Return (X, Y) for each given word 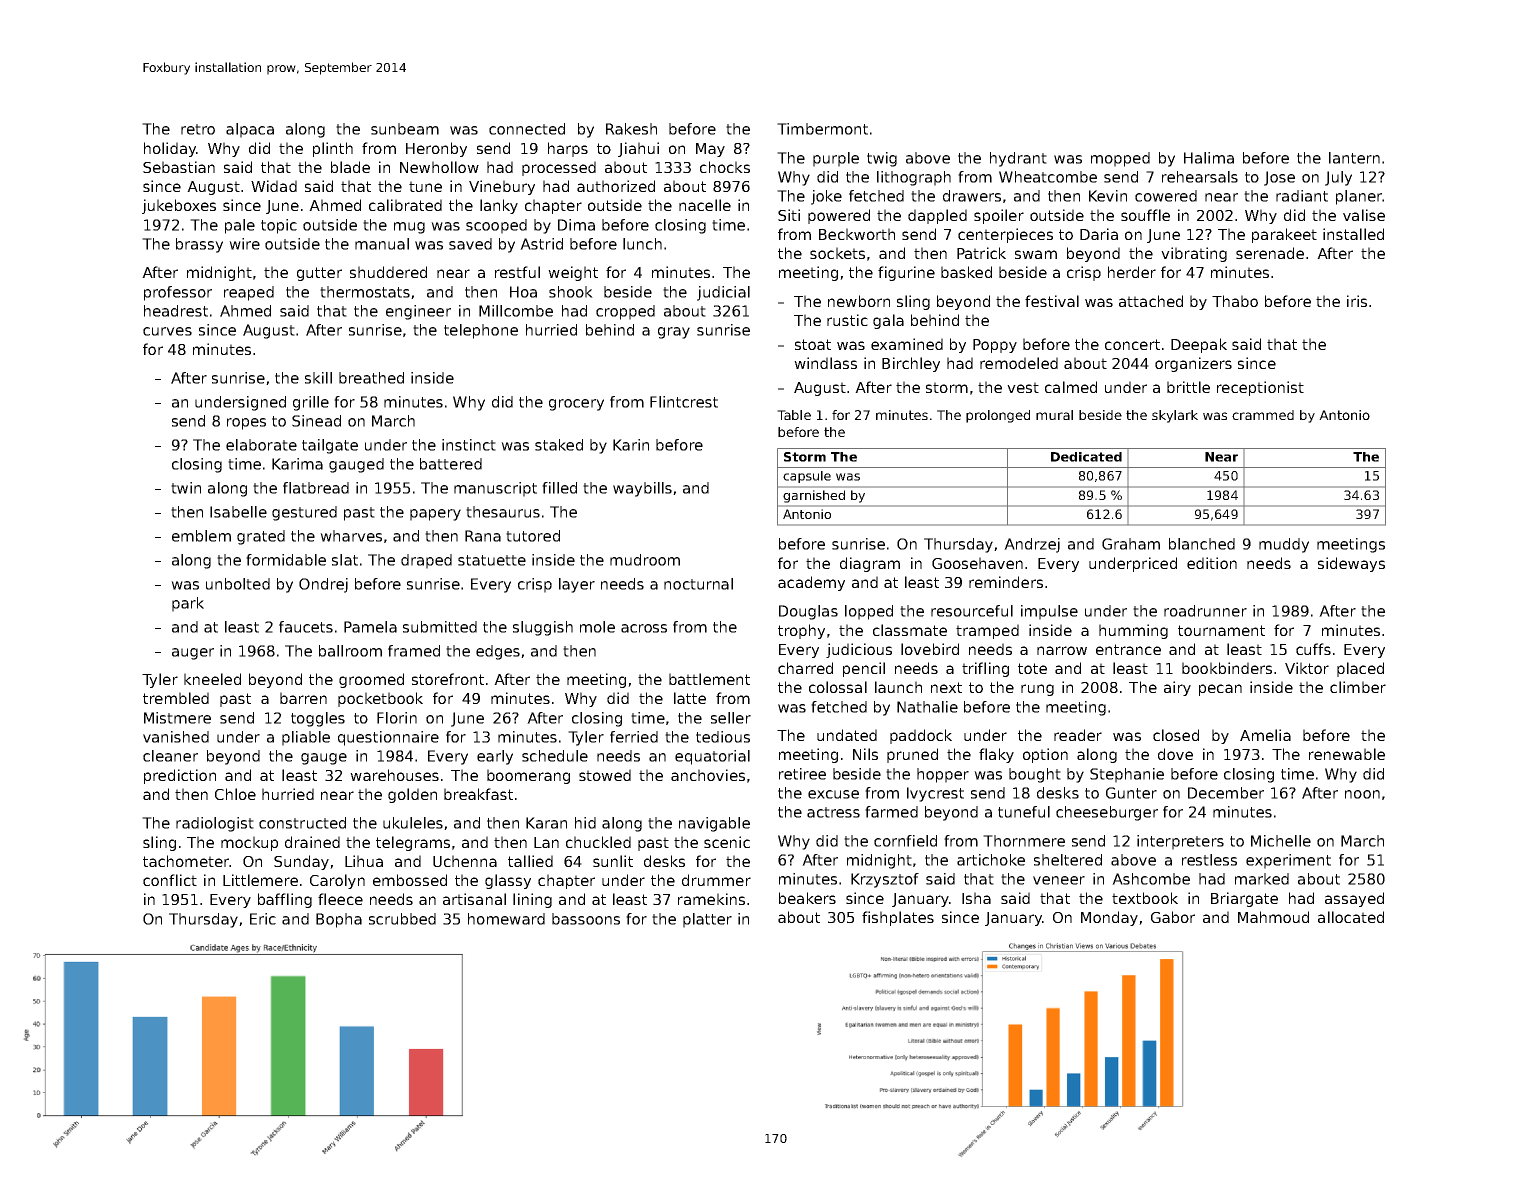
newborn (859, 301)
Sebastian (179, 167)
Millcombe (516, 311)
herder (1132, 272)
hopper (943, 775)
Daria (1099, 234)
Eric (263, 919)
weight (573, 273)
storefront (448, 679)
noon (1362, 794)
